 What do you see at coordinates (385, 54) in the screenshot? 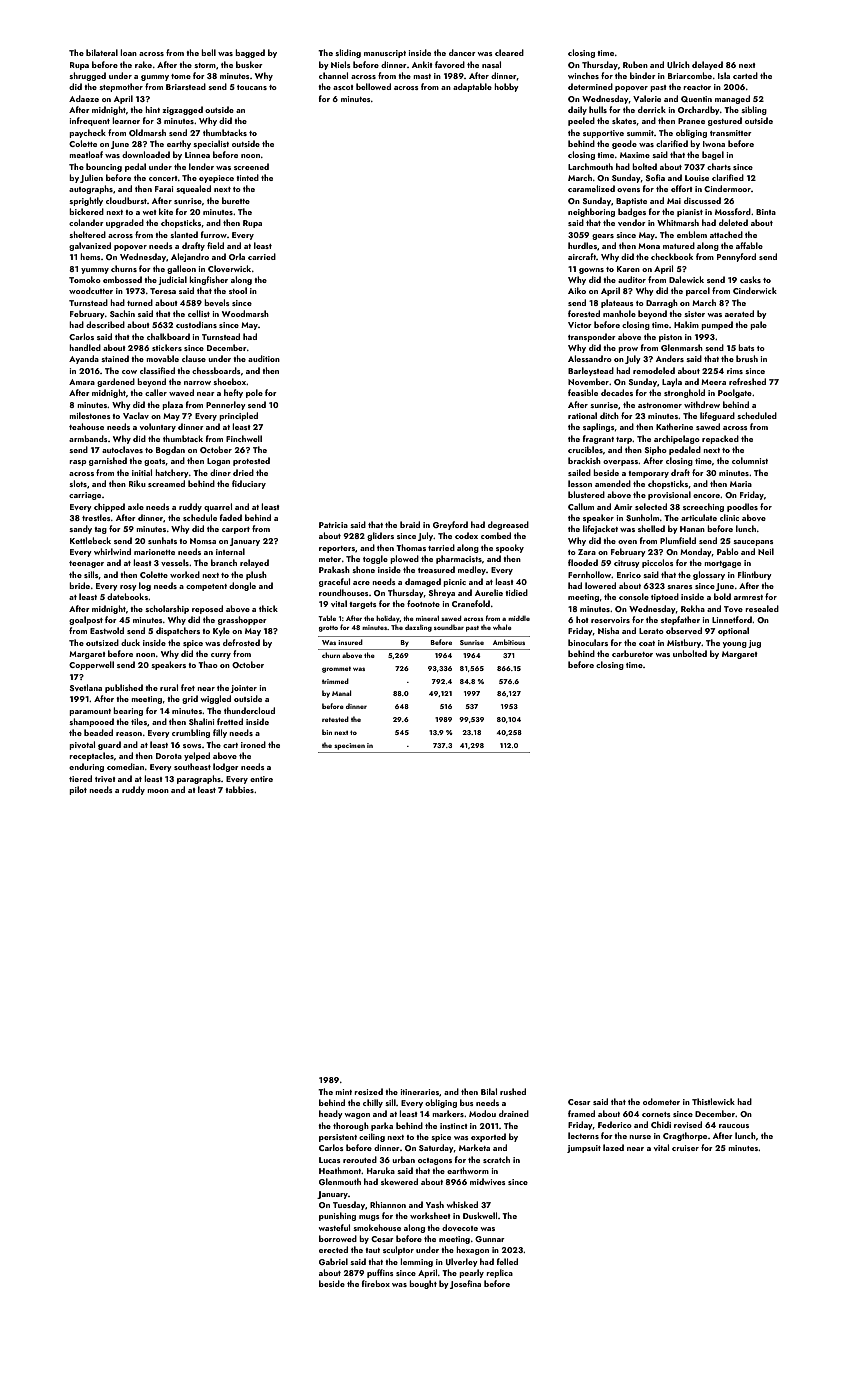
I see `manuscript` at bounding box center [385, 54].
